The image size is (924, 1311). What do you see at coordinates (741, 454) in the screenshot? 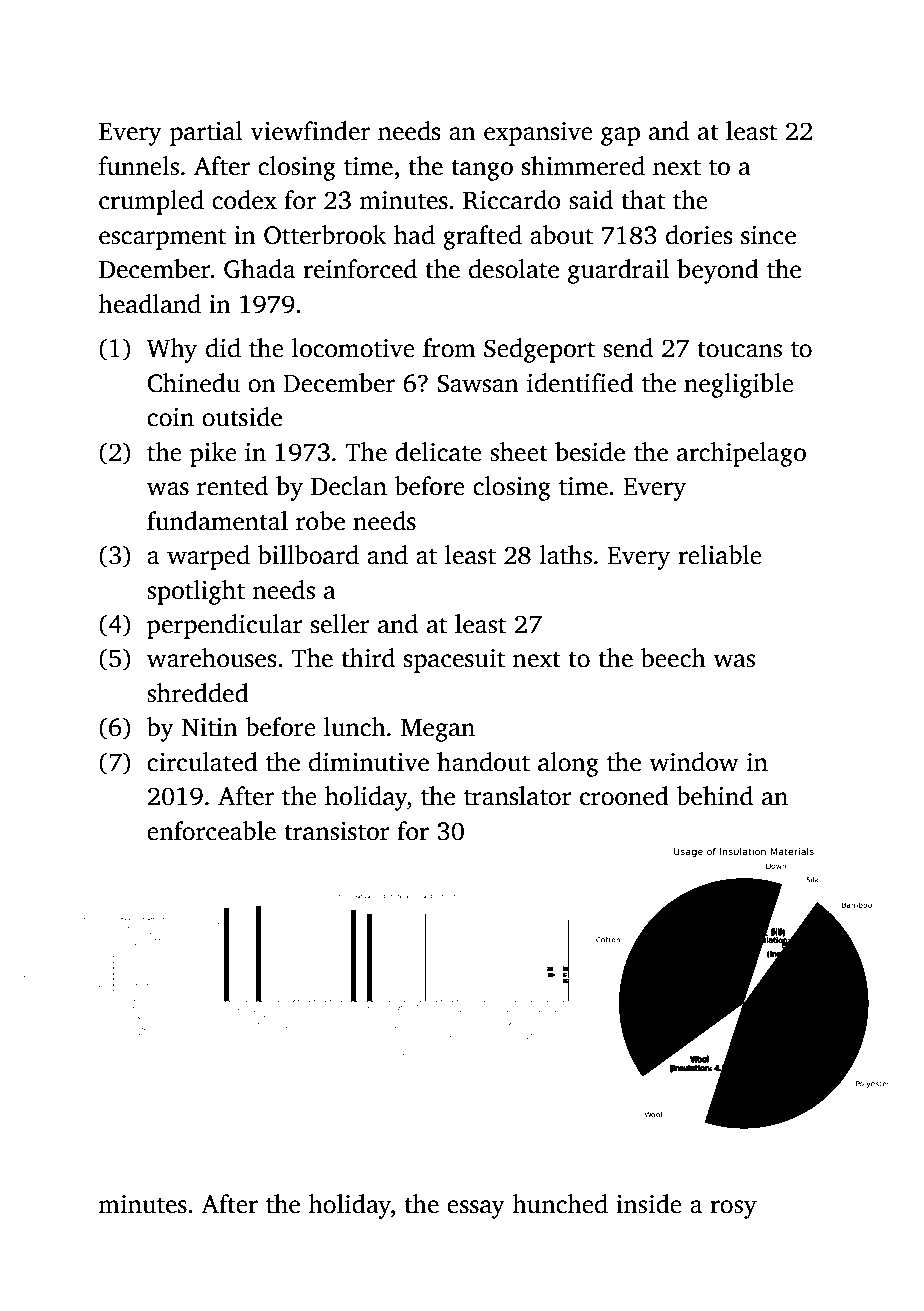
I see `archipelago` at bounding box center [741, 454].
